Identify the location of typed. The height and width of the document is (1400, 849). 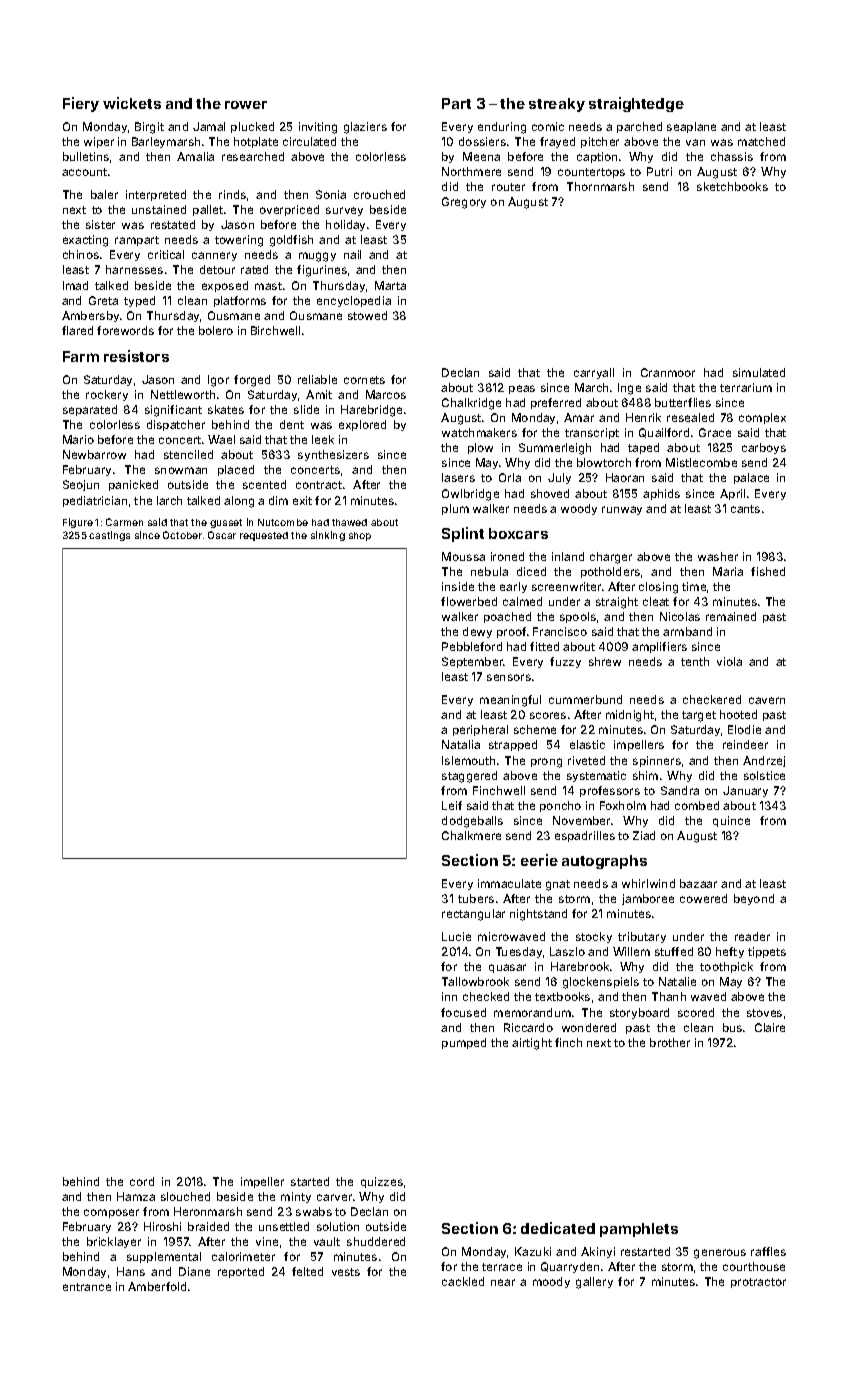
(139, 301).
